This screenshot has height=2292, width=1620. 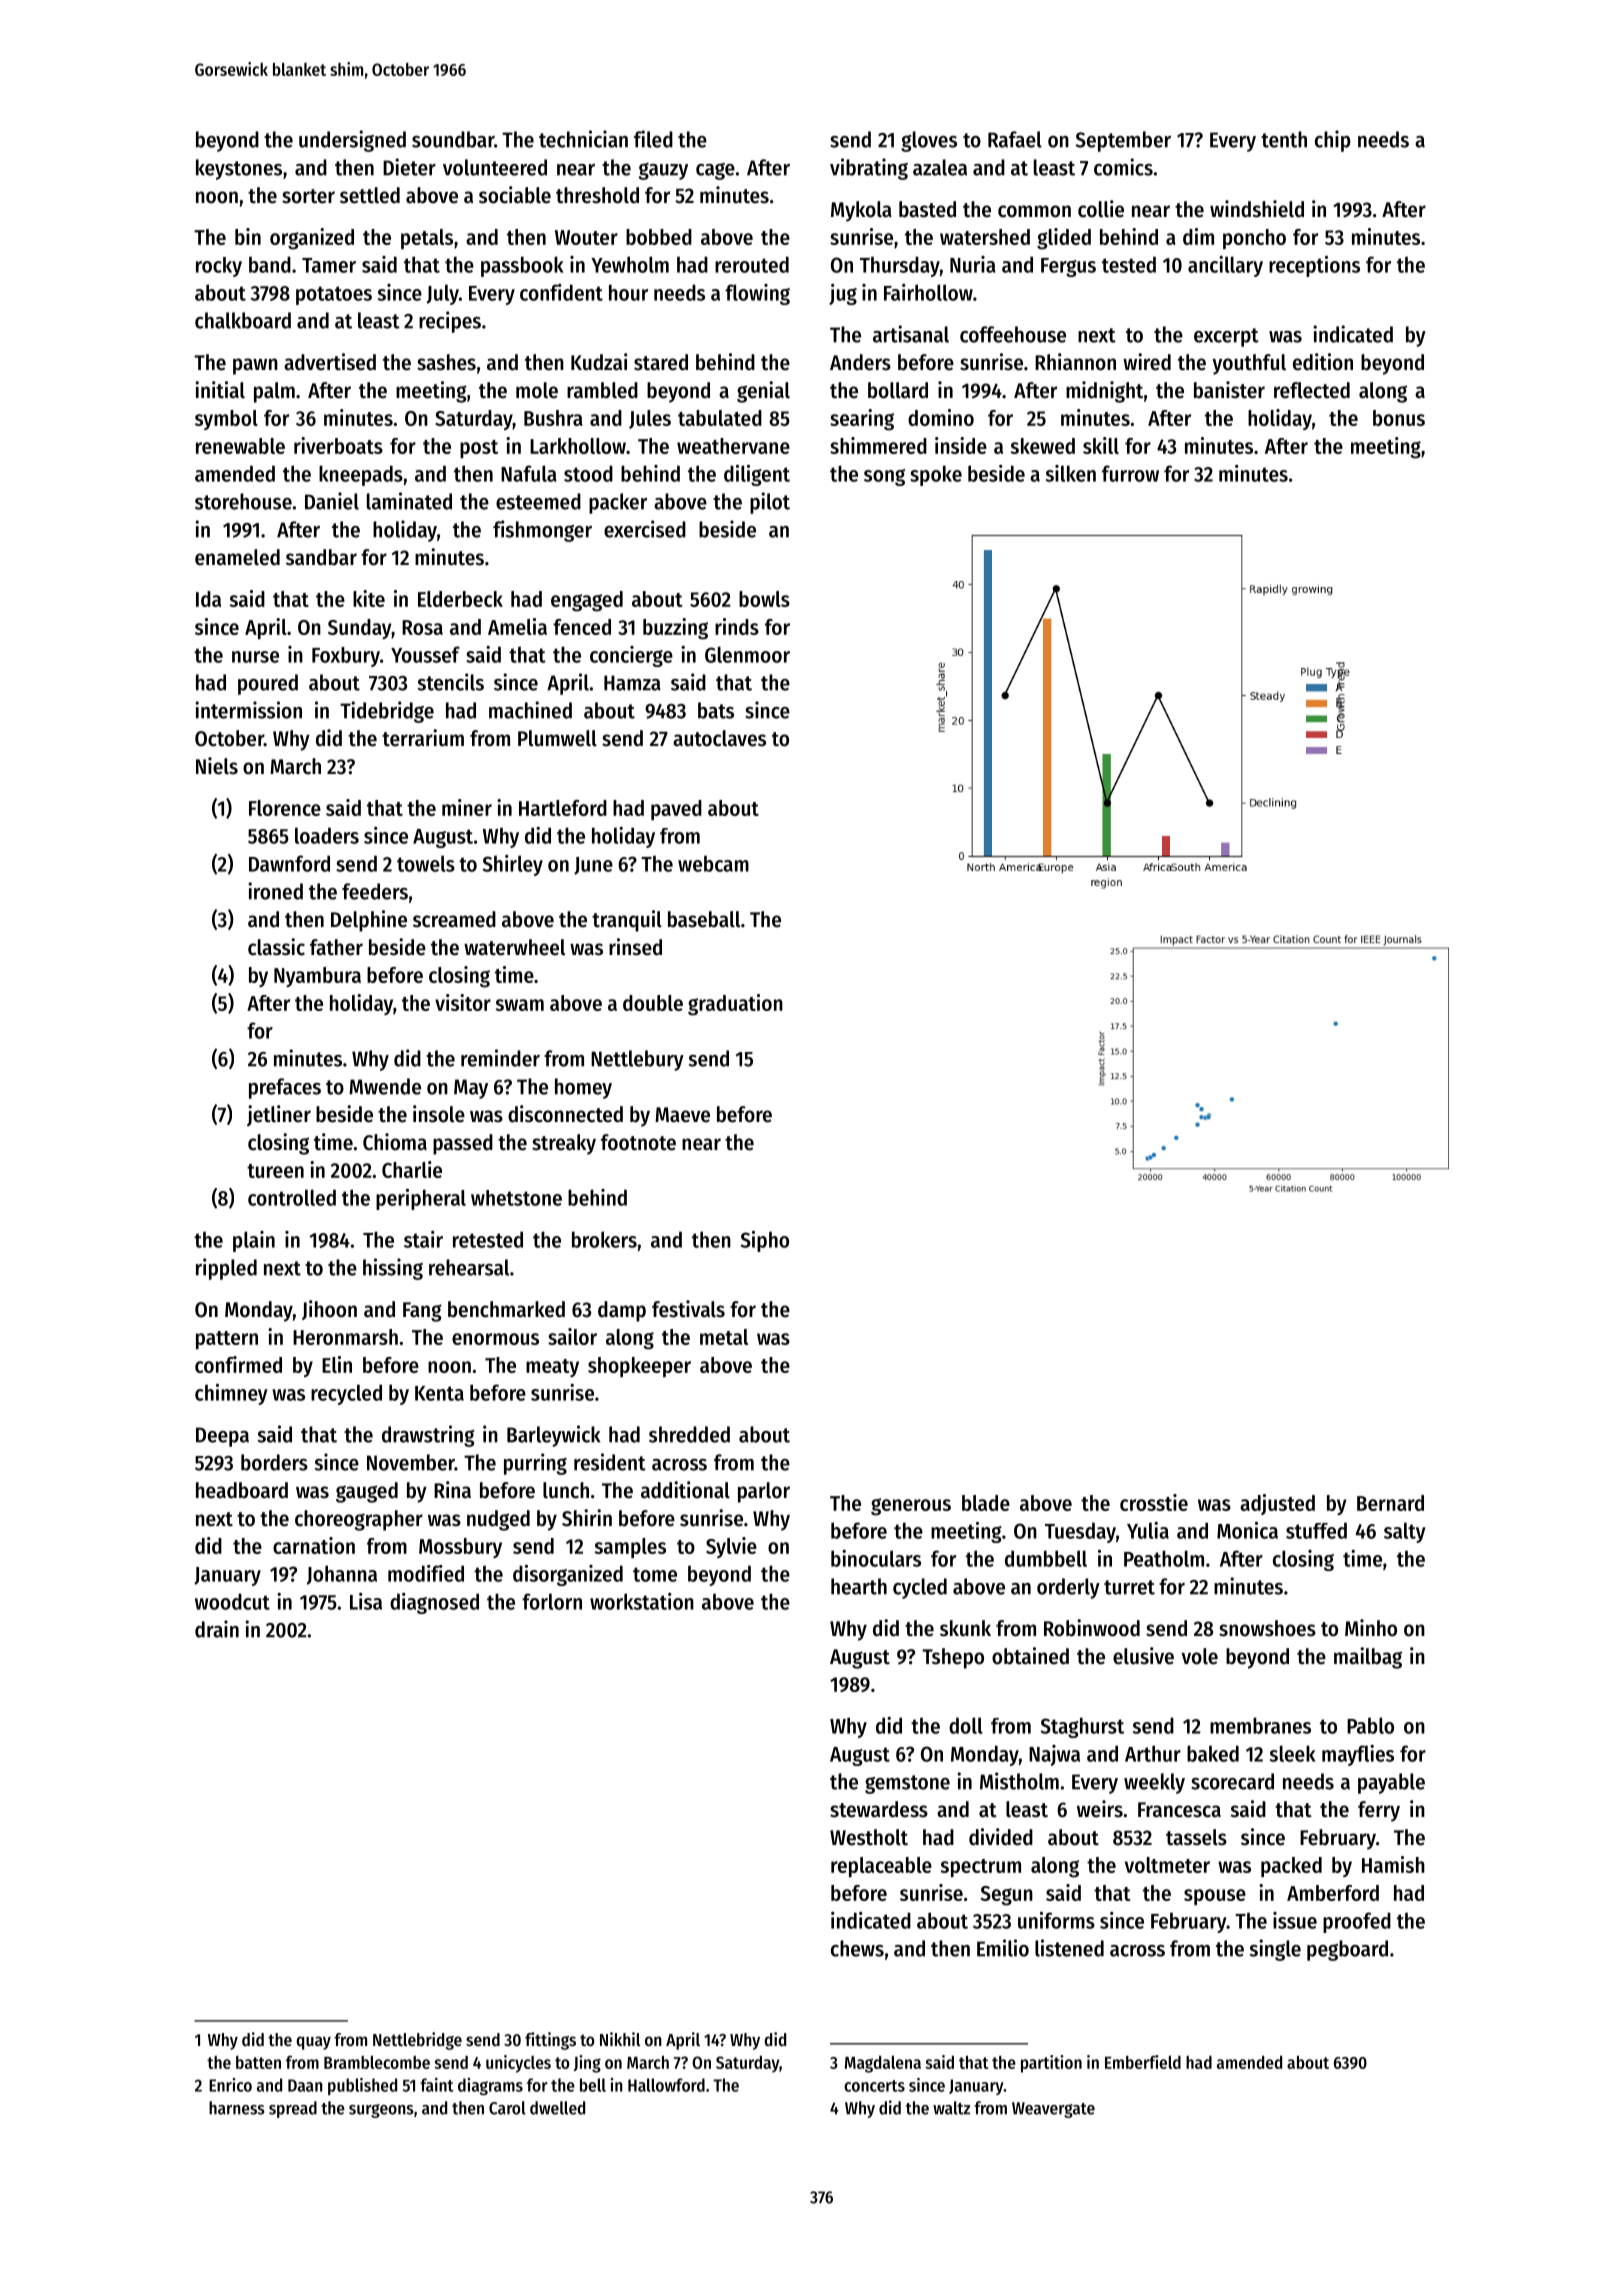 What do you see at coordinates (552, 1368) in the screenshot?
I see `meaty` at bounding box center [552, 1368].
